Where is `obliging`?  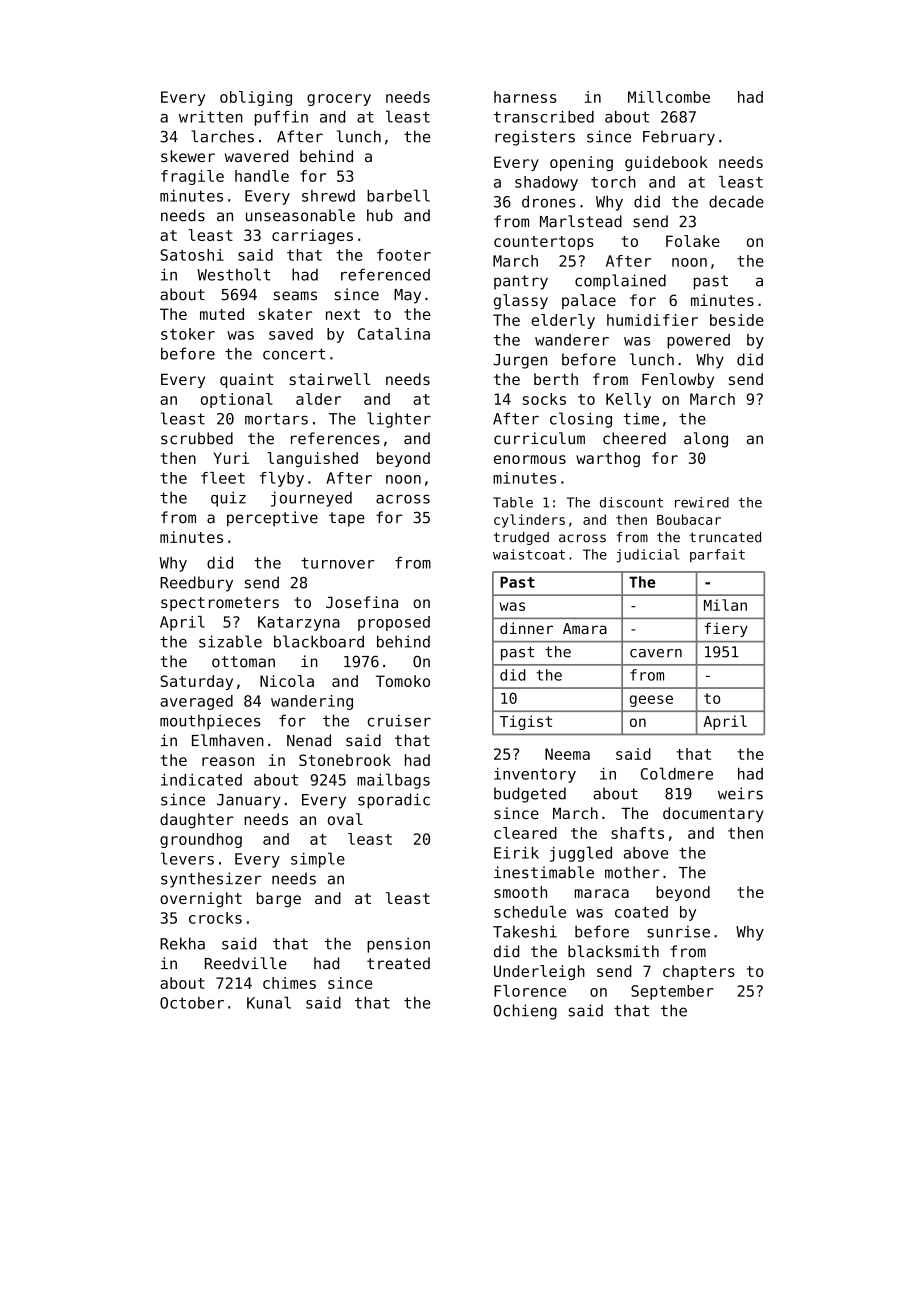
obliging is located at coordinates (256, 98).
